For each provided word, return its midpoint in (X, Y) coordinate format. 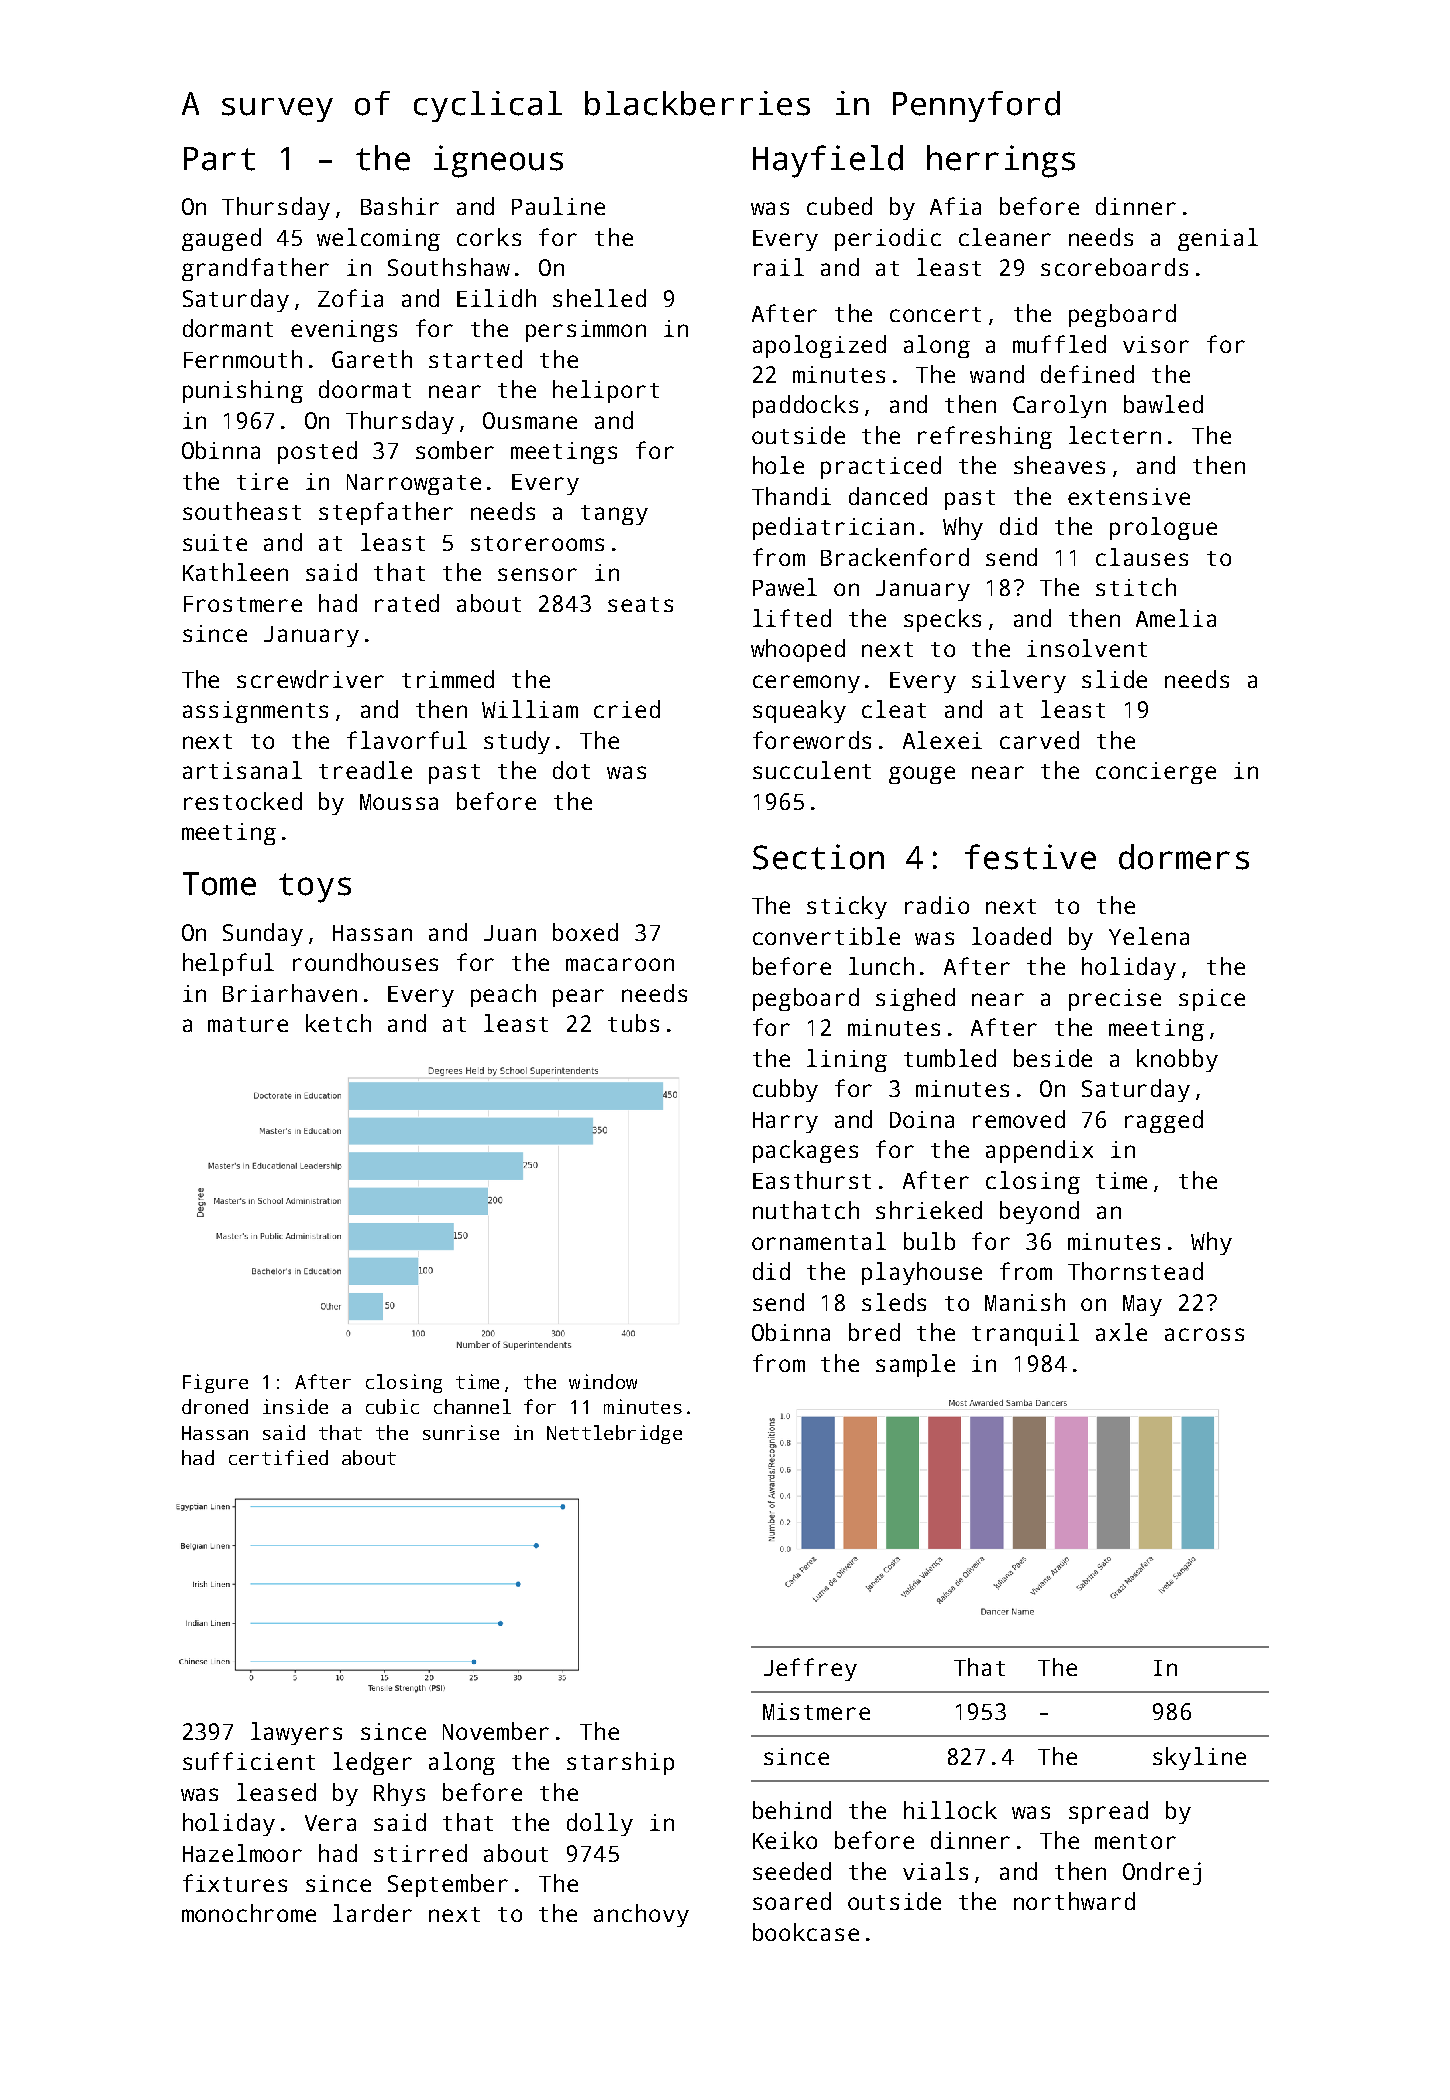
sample (915, 1365)
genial (1218, 239)
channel (472, 1406)
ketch (338, 1023)
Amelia (1176, 618)
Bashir (400, 206)
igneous (498, 161)
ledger (372, 1763)
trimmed (448, 679)
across (1204, 1334)
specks (942, 620)
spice (1212, 1000)
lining (847, 1060)
